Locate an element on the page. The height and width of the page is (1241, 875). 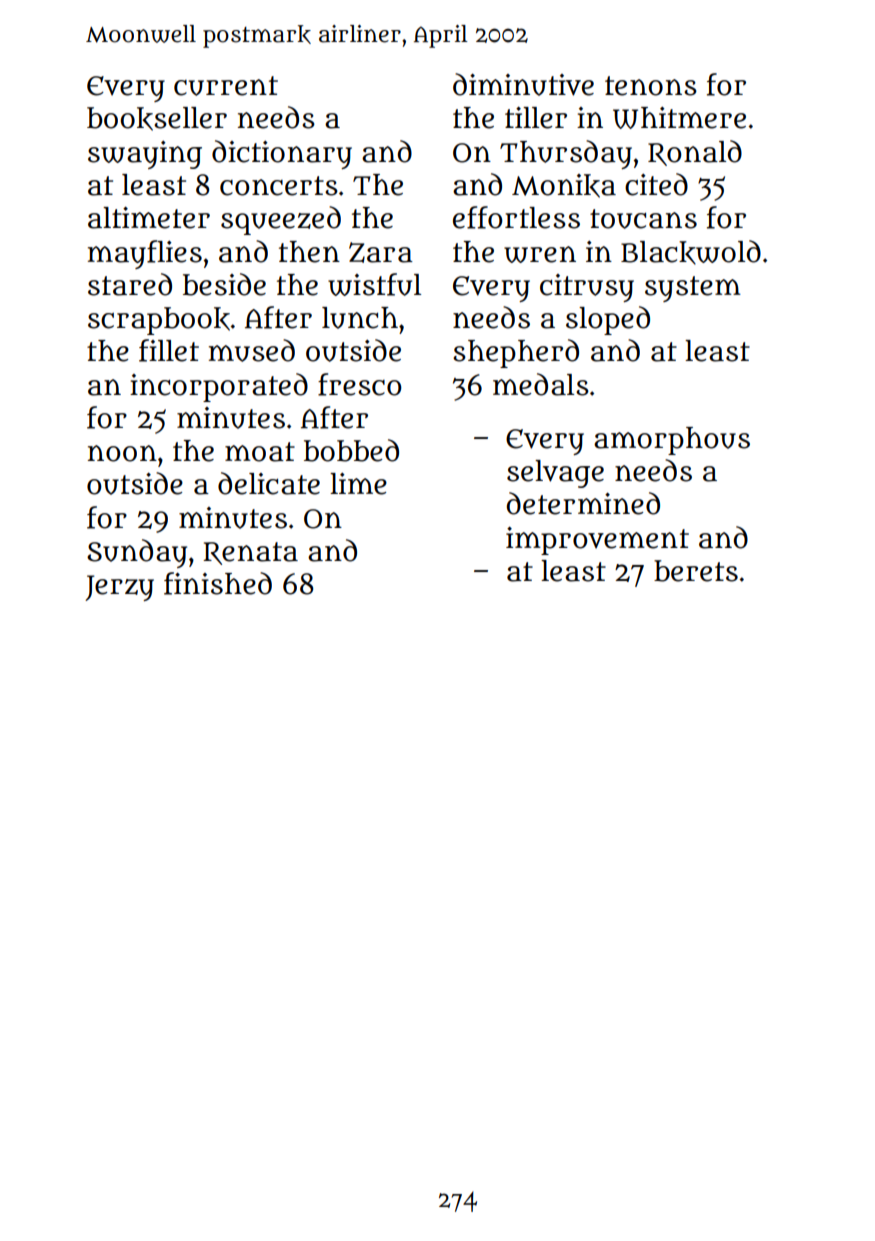
delicate is located at coordinates (269, 483).
